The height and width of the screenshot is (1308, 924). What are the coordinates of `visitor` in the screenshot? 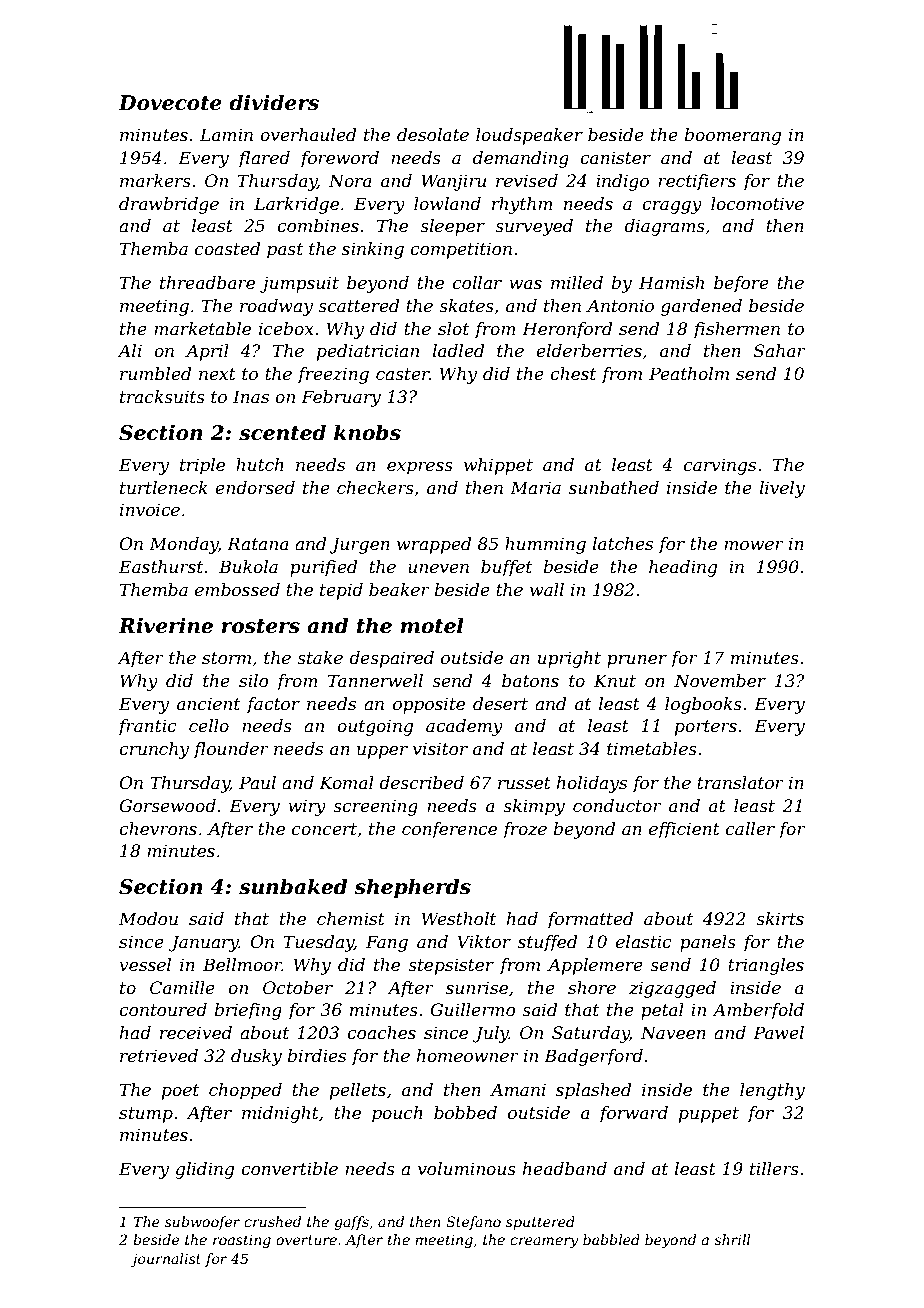 It's located at (440, 748).
